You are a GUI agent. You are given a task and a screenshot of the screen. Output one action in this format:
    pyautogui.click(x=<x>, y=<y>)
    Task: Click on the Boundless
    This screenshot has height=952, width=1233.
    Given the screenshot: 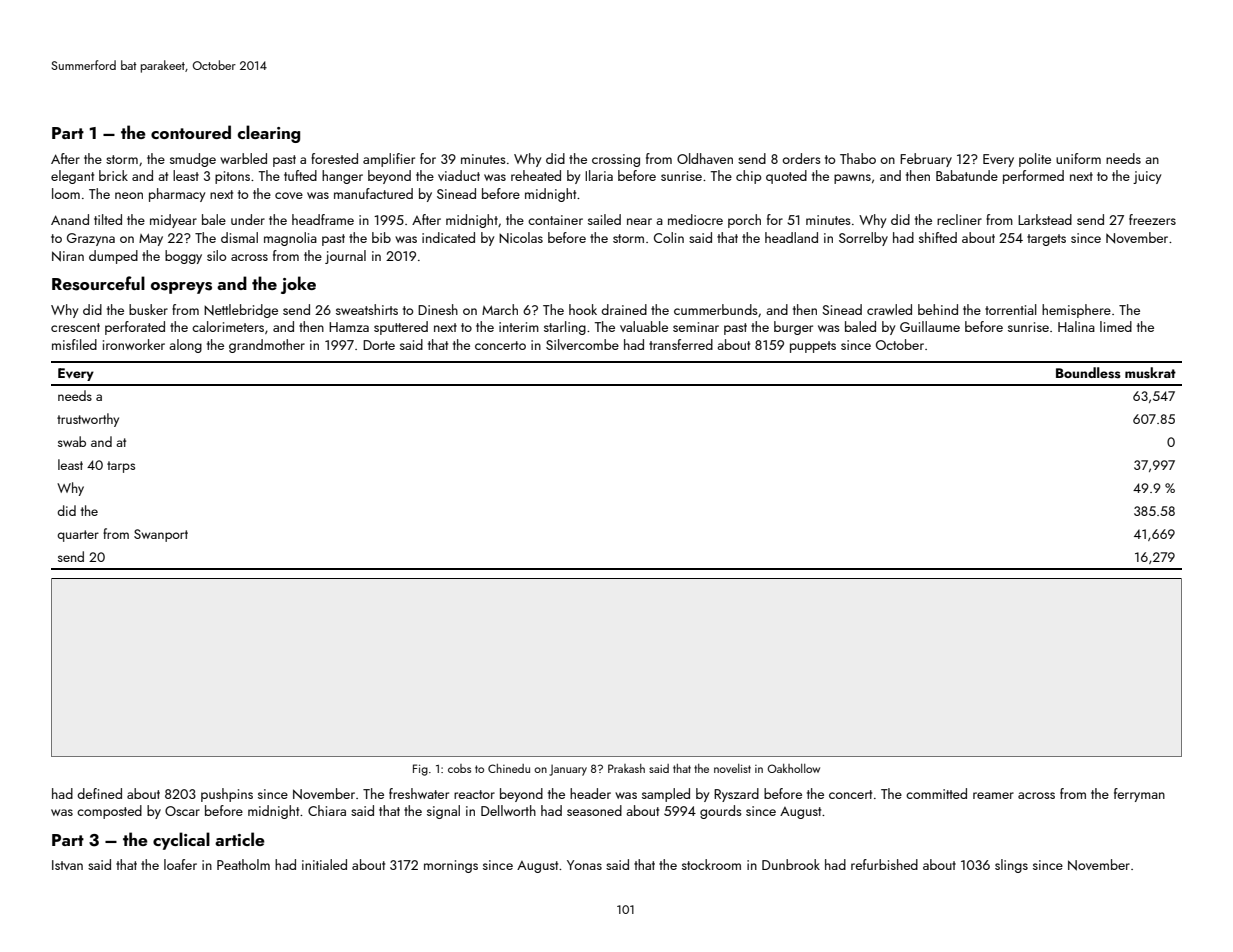 What is the action you would take?
    pyautogui.click(x=1088, y=373)
